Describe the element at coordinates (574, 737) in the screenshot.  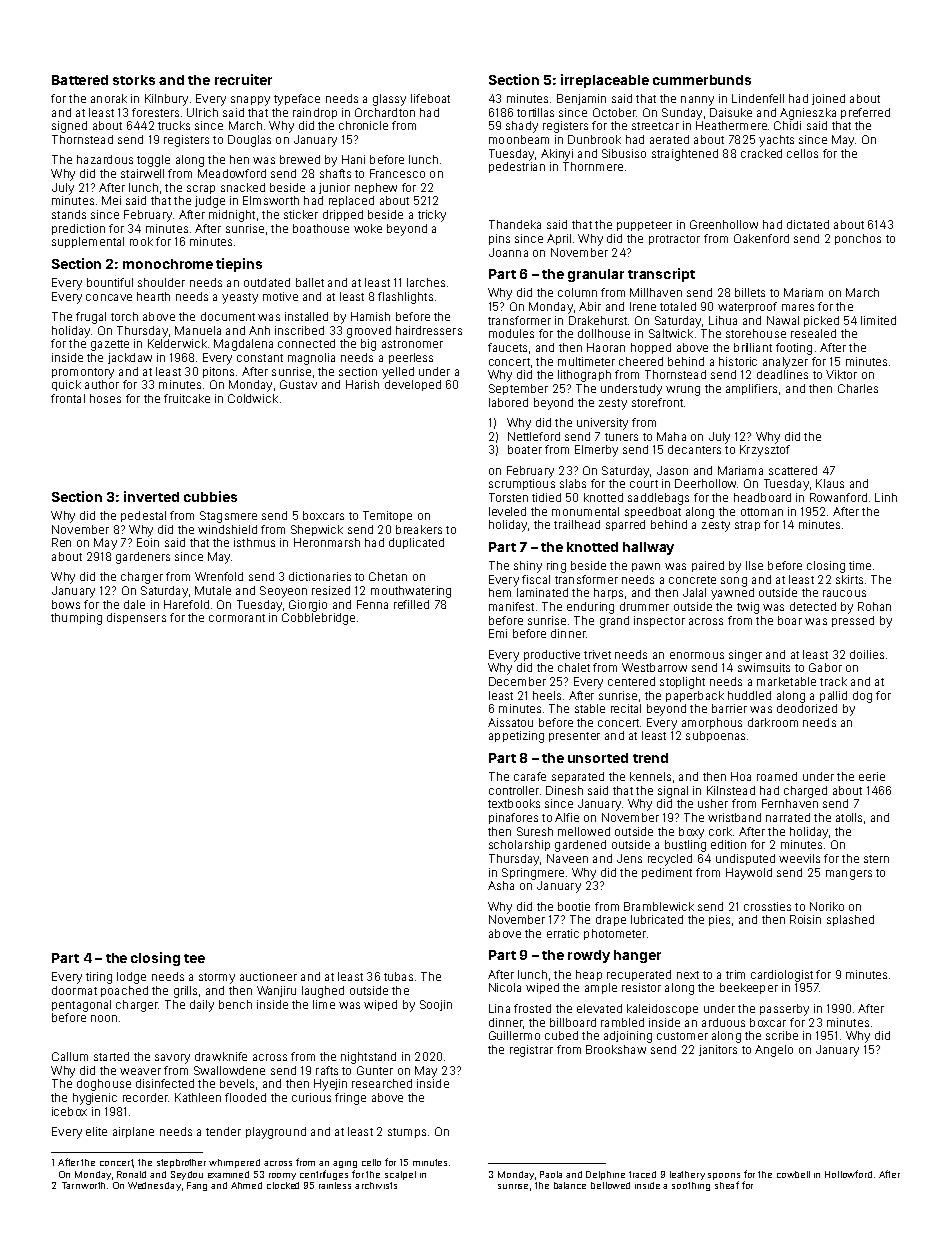
I see `presenter` at that location.
